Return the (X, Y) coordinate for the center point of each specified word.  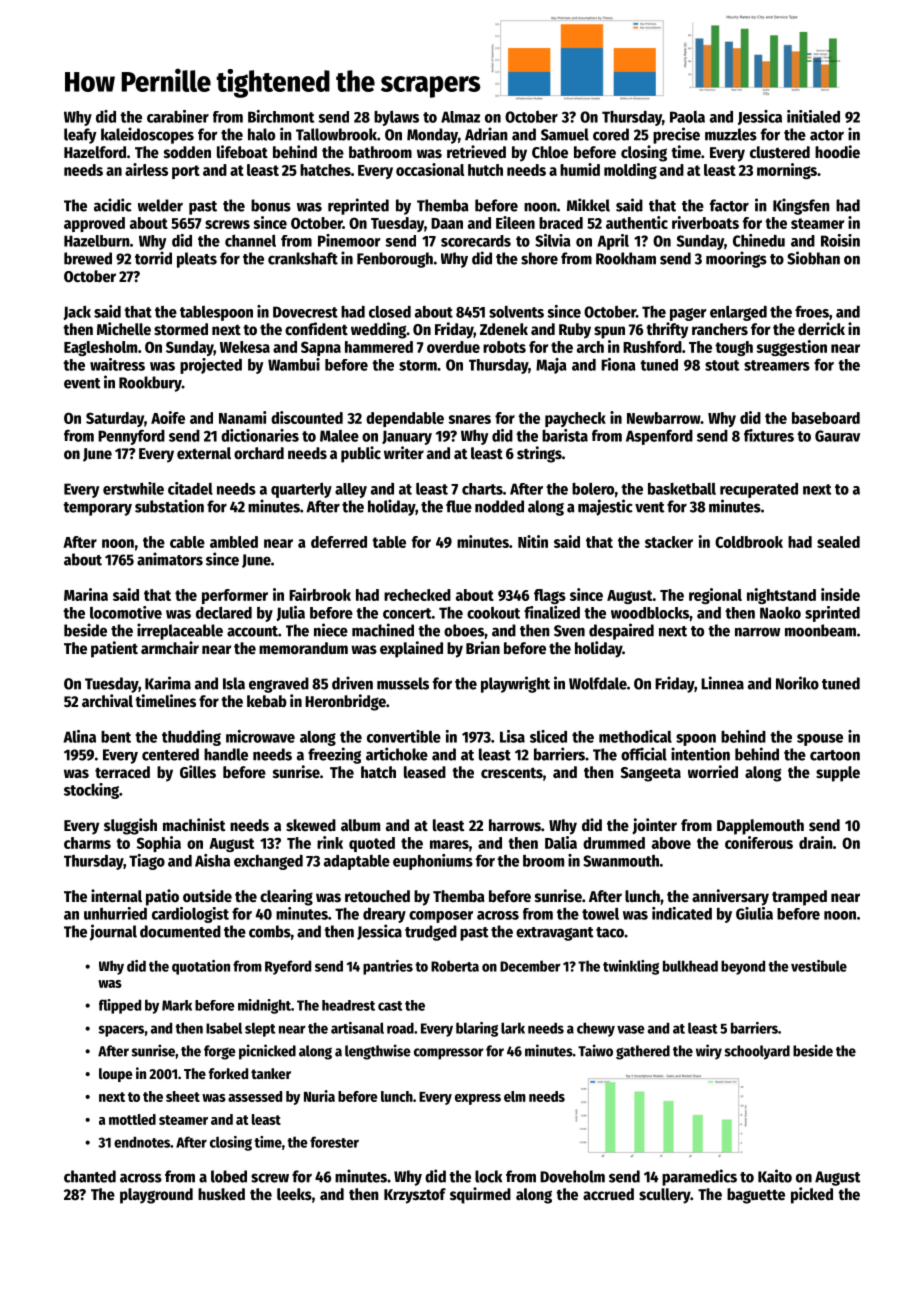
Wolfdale (598, 683)
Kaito (775, 1176)
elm (515, 1096)
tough (734, 348)
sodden (187, 152)
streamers (777, 365)
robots (504, 347)
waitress (117, 364)
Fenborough (395, 260)
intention (700, 754)
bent (116, 737)
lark (513, 1028)
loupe (116, 1075)
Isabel (224, 1028)
